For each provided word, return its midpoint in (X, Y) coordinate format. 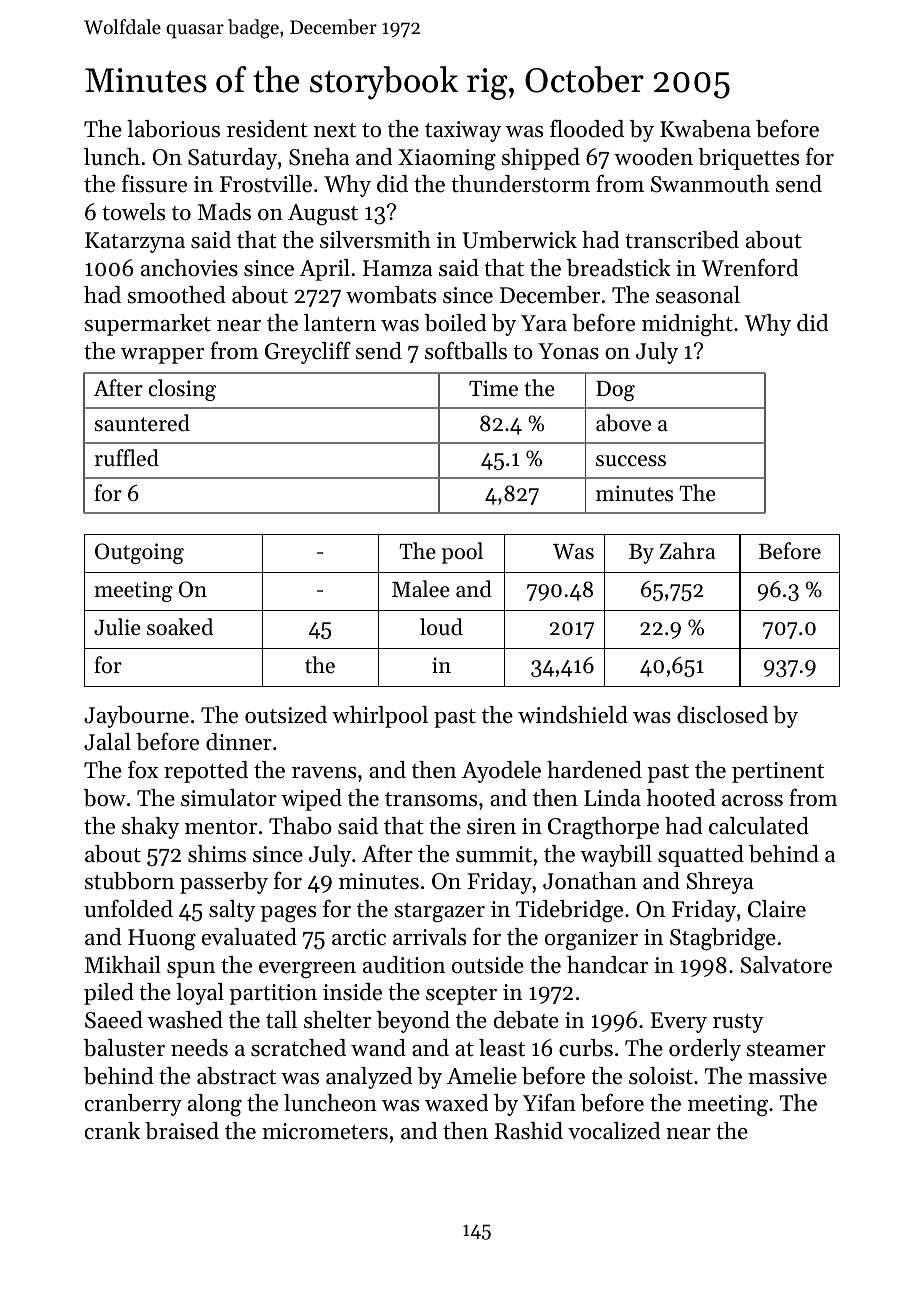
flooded (587, 128)
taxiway (463, 131)
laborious (173, 129)
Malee (421, 589)
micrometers (325, 1131)
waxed (456, 1103)
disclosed (722, 715)
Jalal (107, 742)
